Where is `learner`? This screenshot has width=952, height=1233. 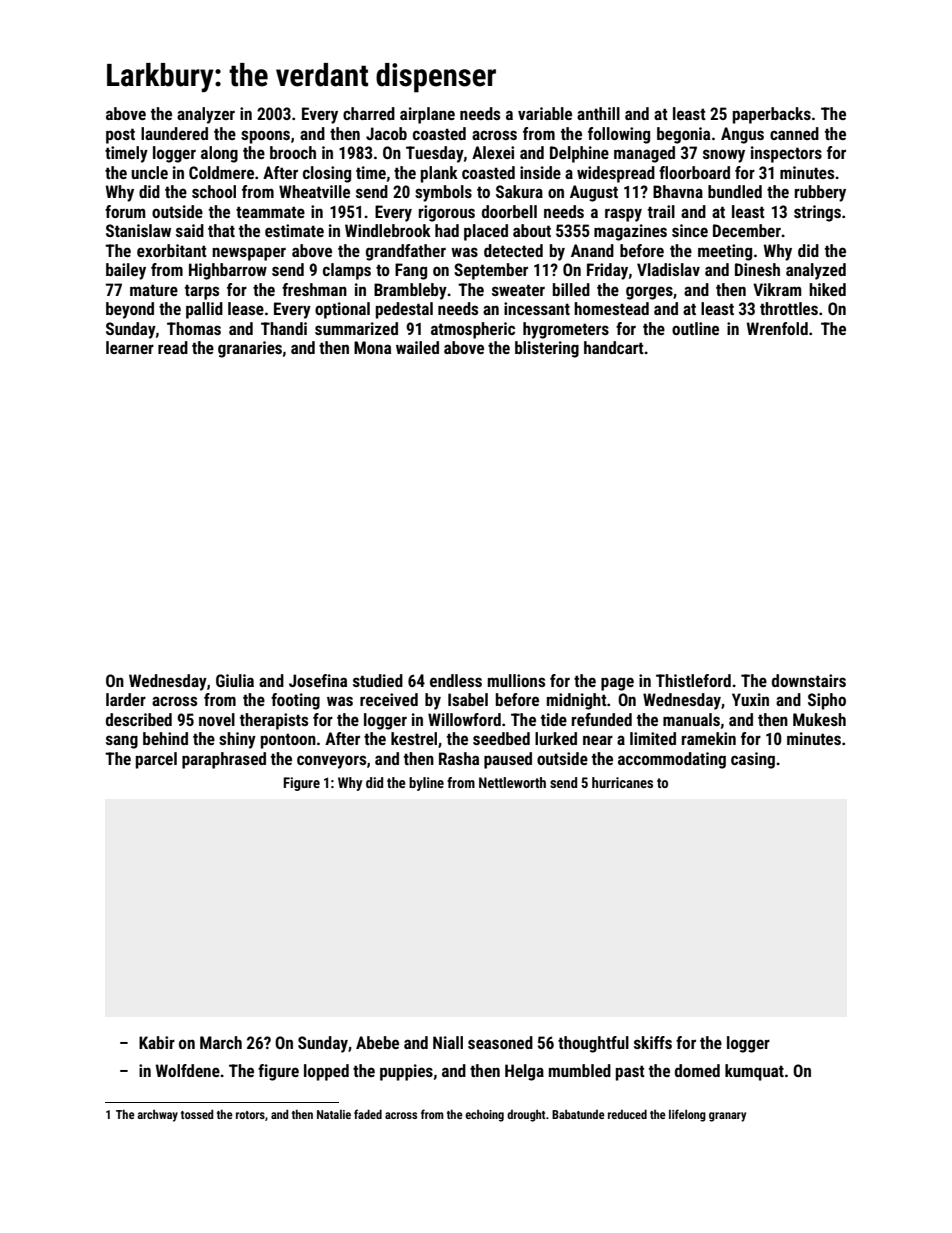 learner is located at coordinates (130, 347).
